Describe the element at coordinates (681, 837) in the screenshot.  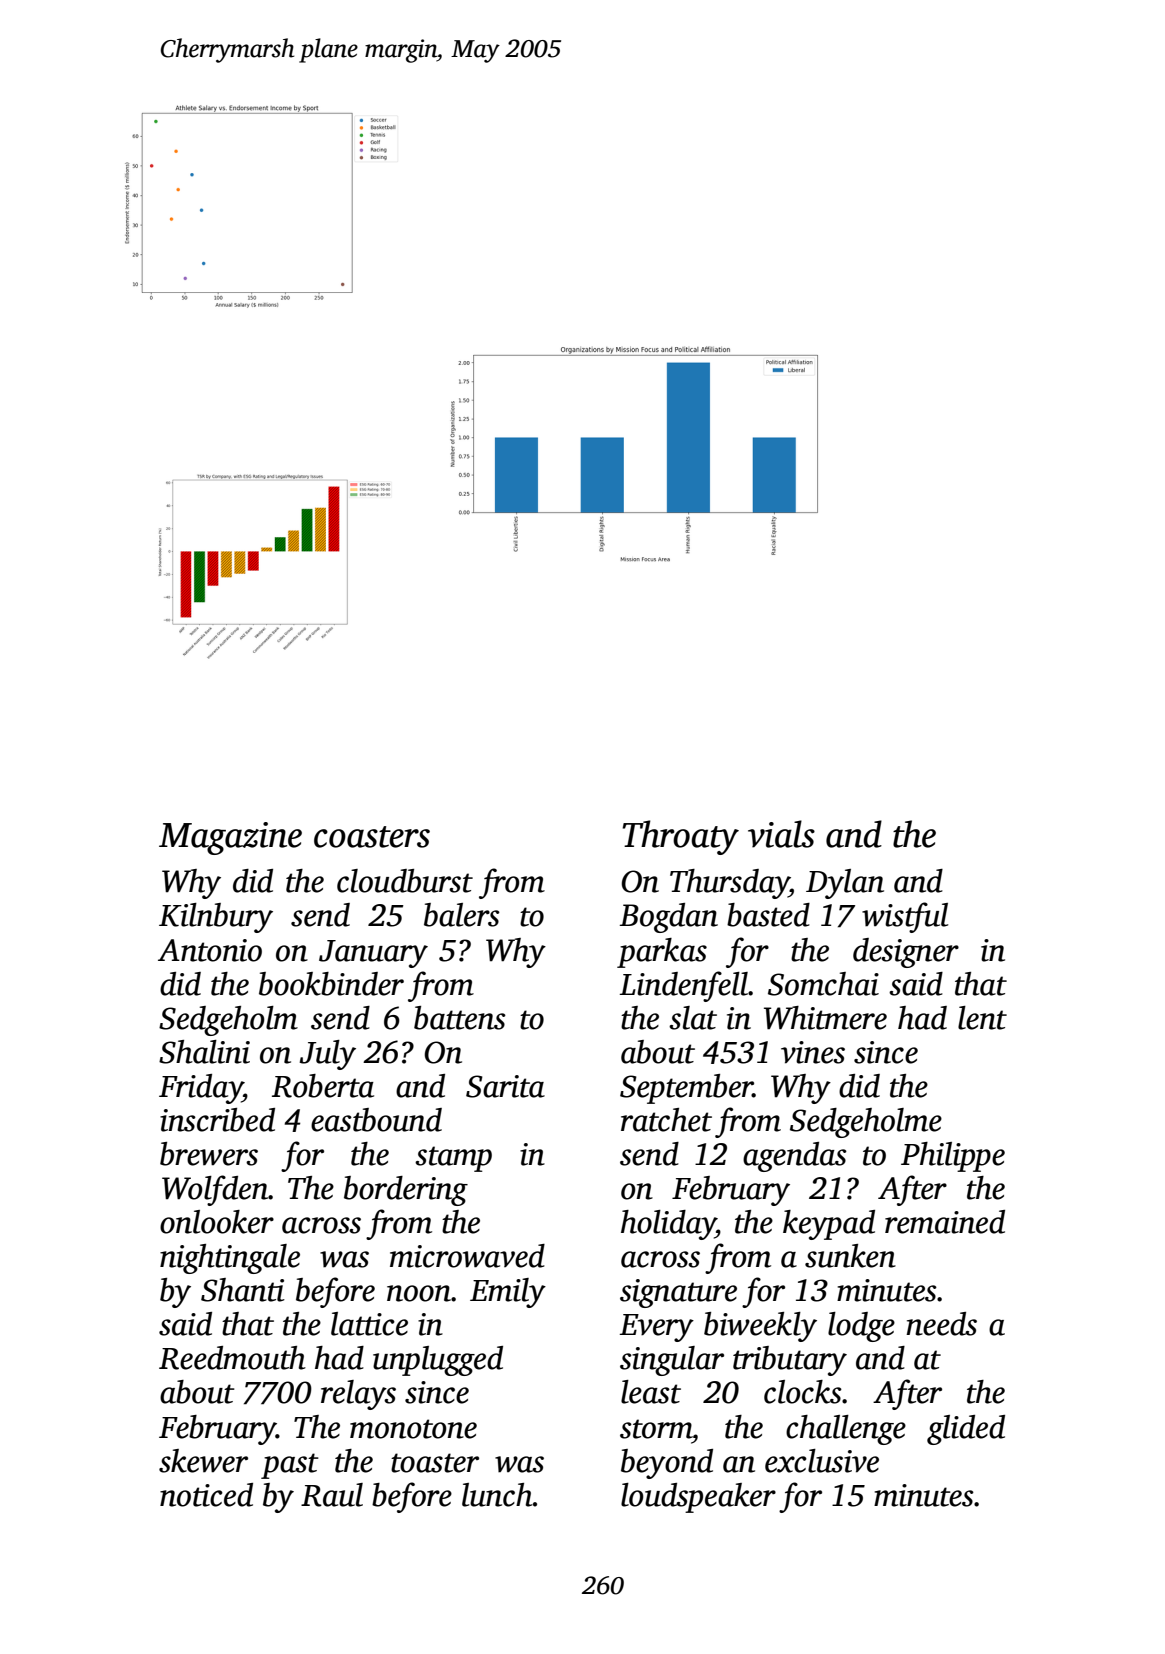
I see `Throaty` at that location.
